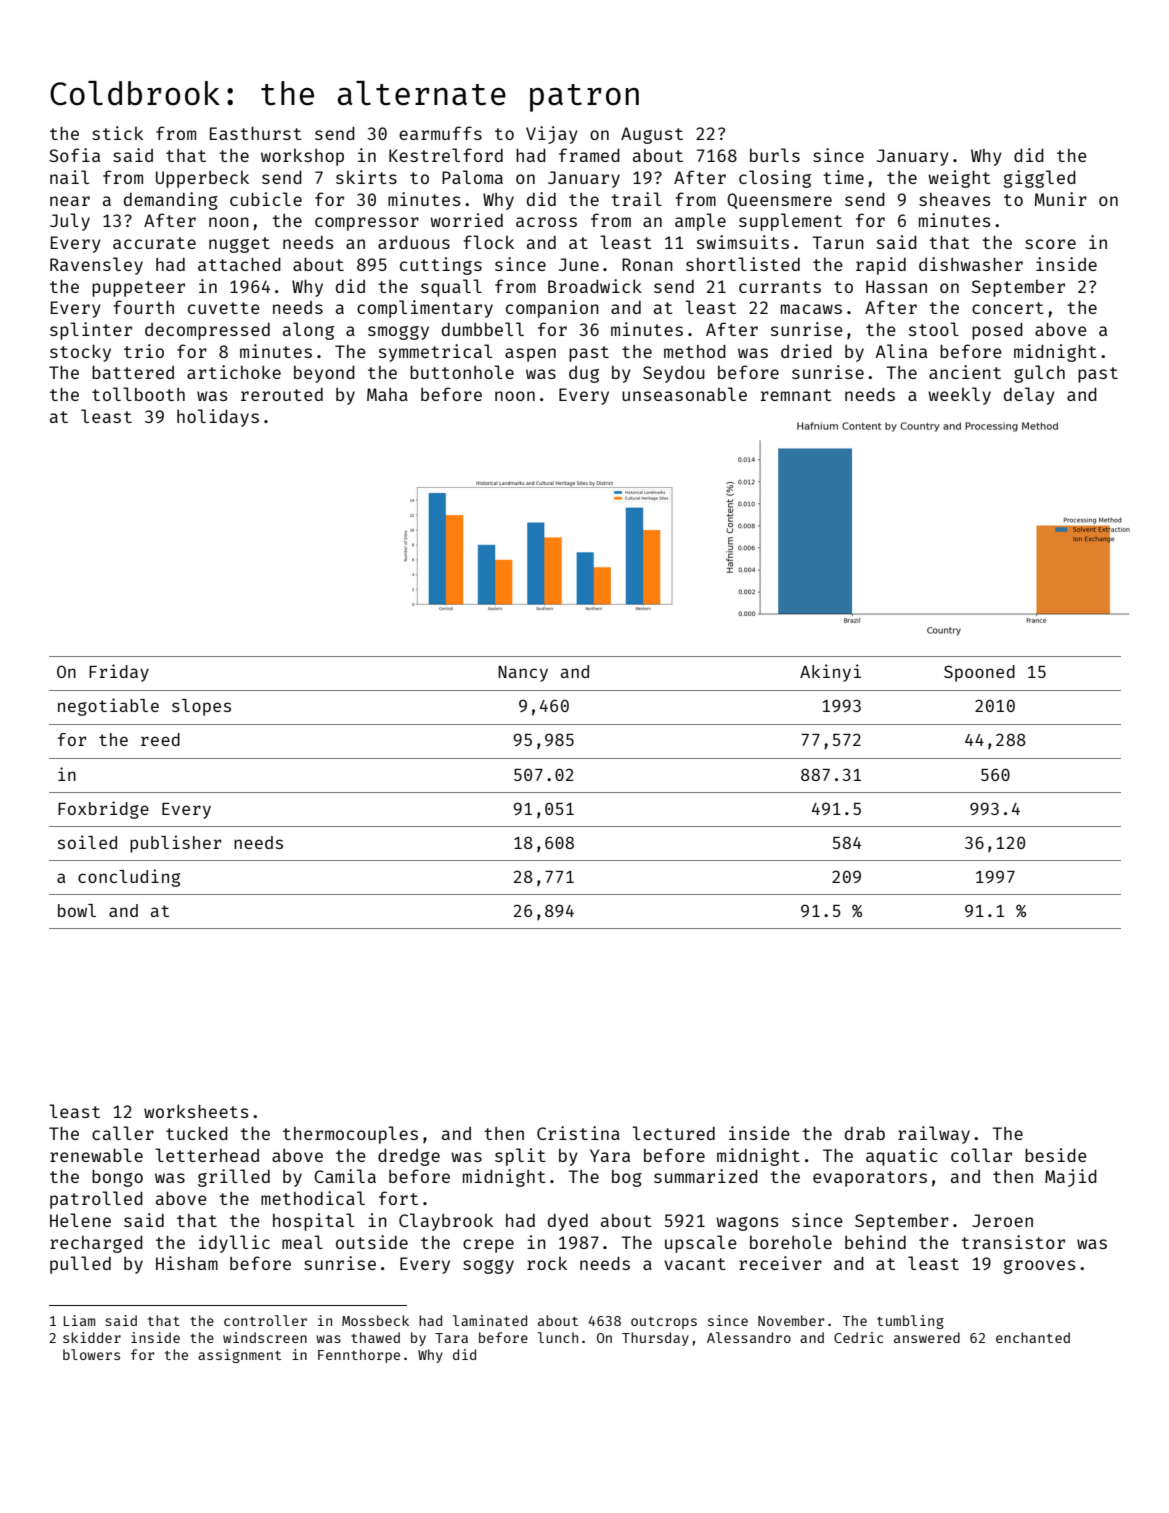 The image size is (1169, 1513). I want to click on delay, so click(1029, 396).
